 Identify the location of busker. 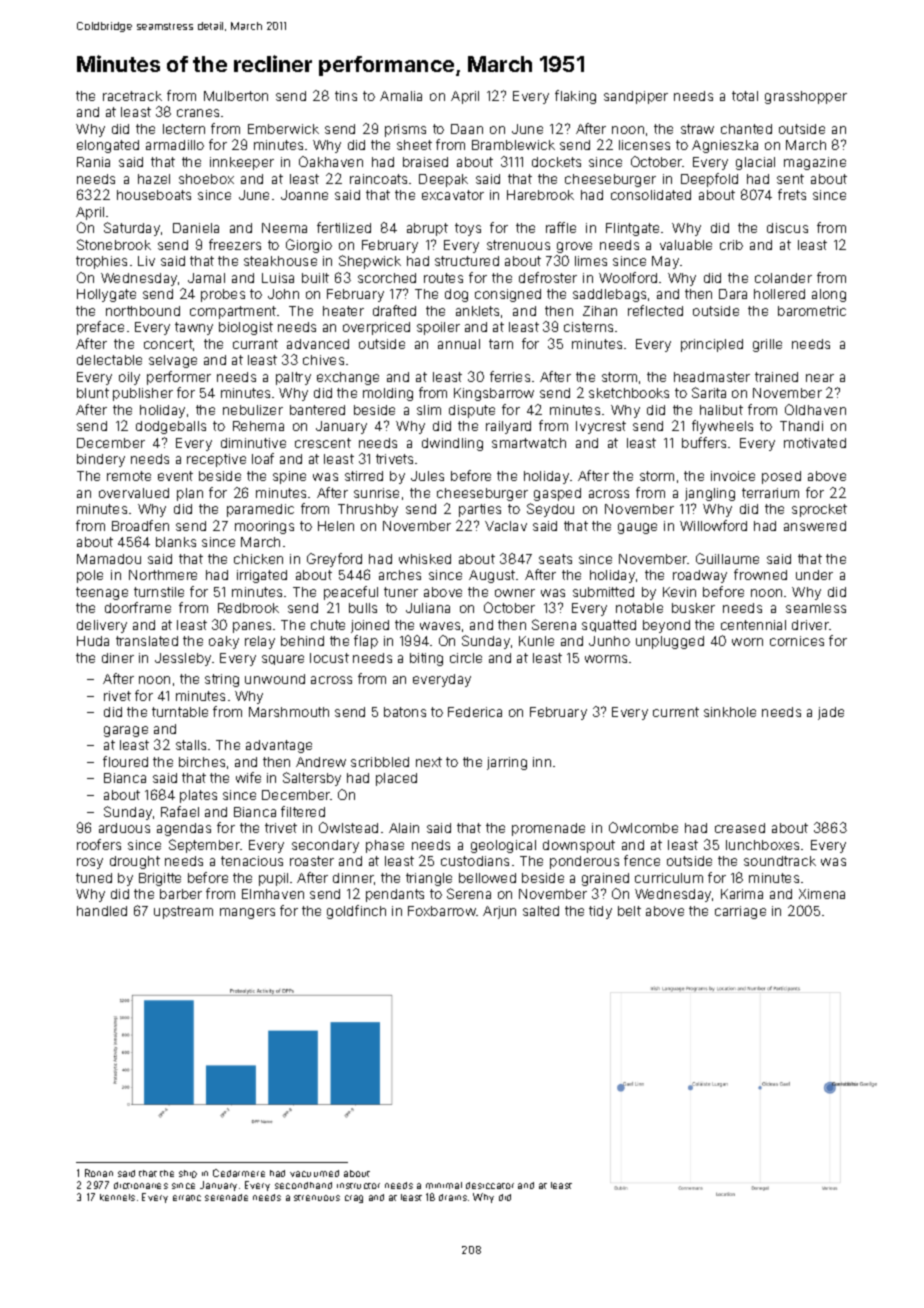
(693, 608).
